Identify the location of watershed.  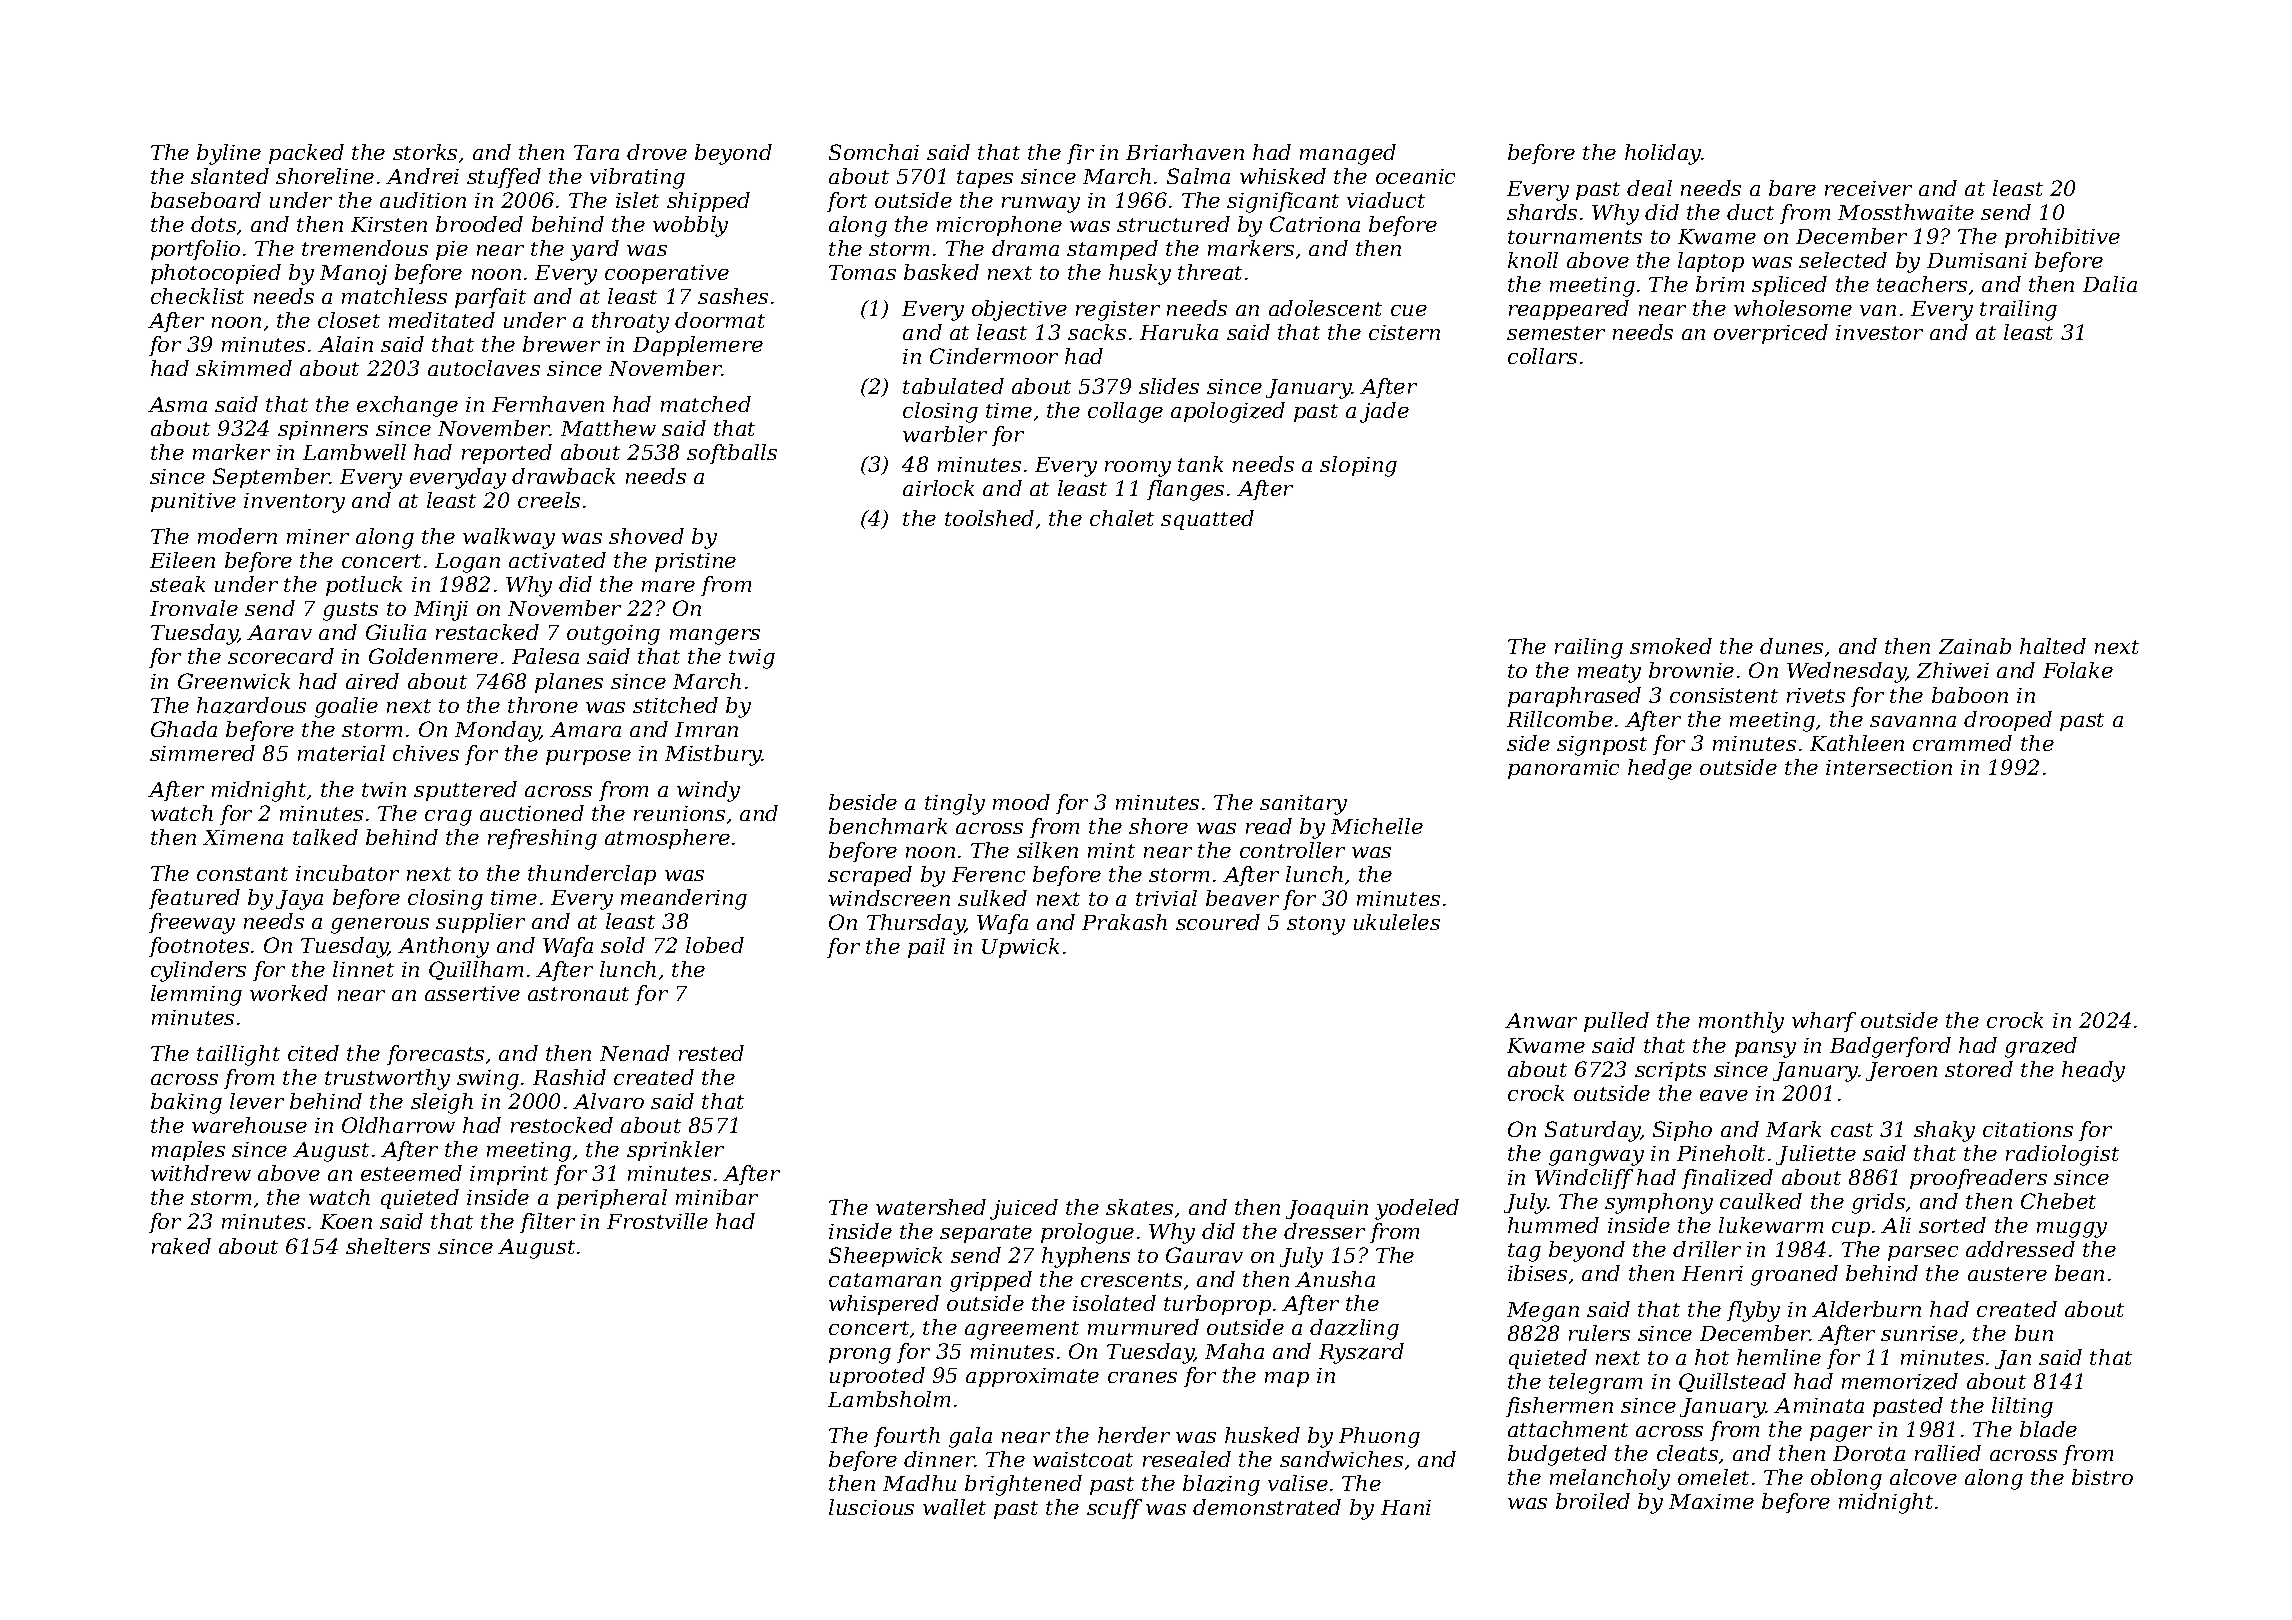
(931, 1207).
